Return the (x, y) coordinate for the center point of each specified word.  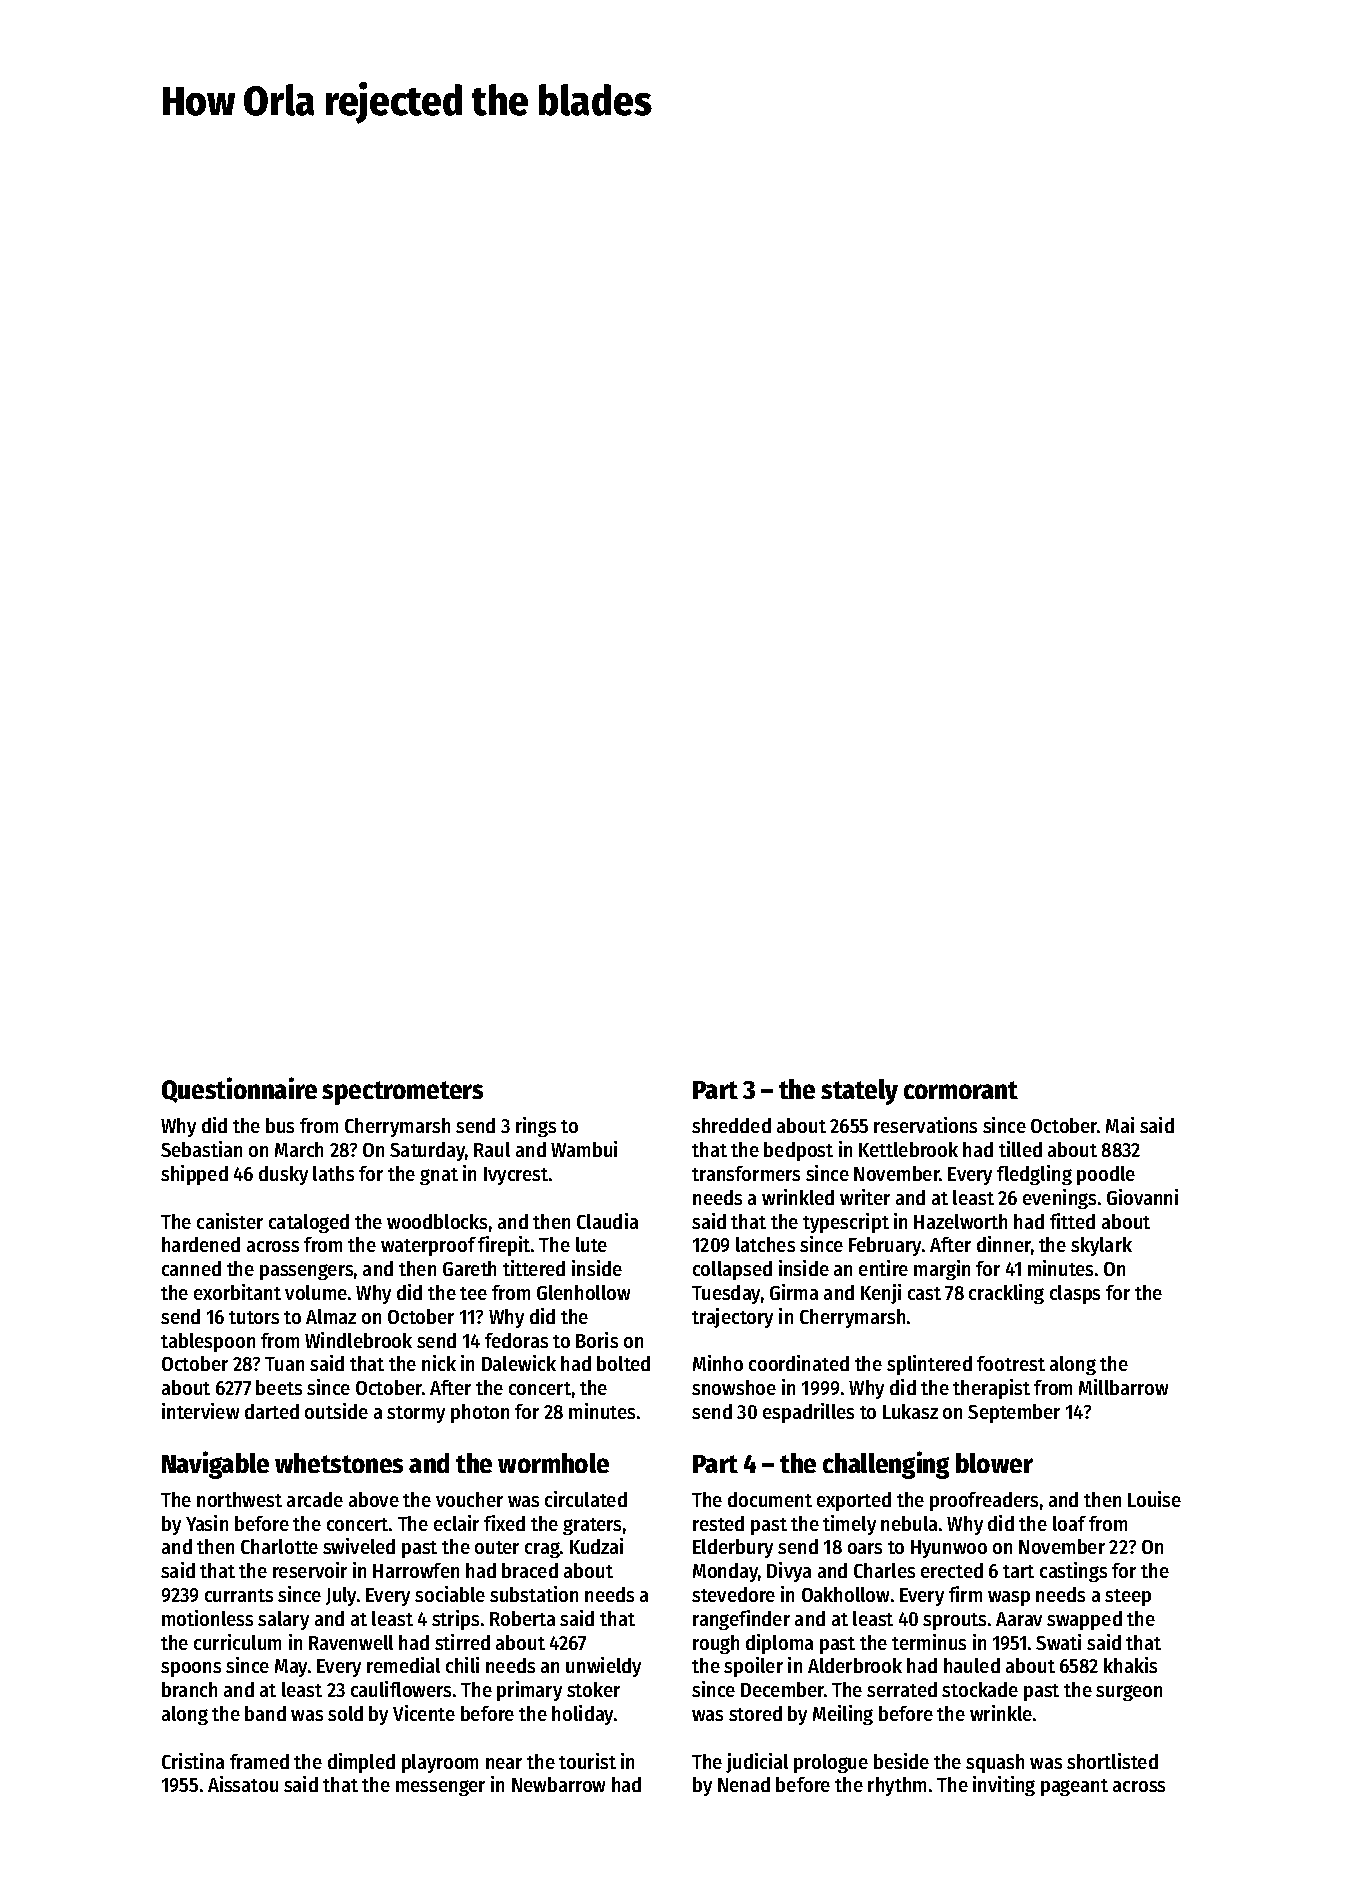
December (783, 1689)
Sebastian (201, 1149)
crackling (1006, 1294)
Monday (726, 1572)
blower (994, 1463)
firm (965, 1594)
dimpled (361, 1763)
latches (765, 1244)
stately (859, 1092)
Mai (1120, 1125)
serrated (902, 1689)
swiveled (359, 1546)
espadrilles (808, 1413)
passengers (306, 1272)
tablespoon (208, 1342)
